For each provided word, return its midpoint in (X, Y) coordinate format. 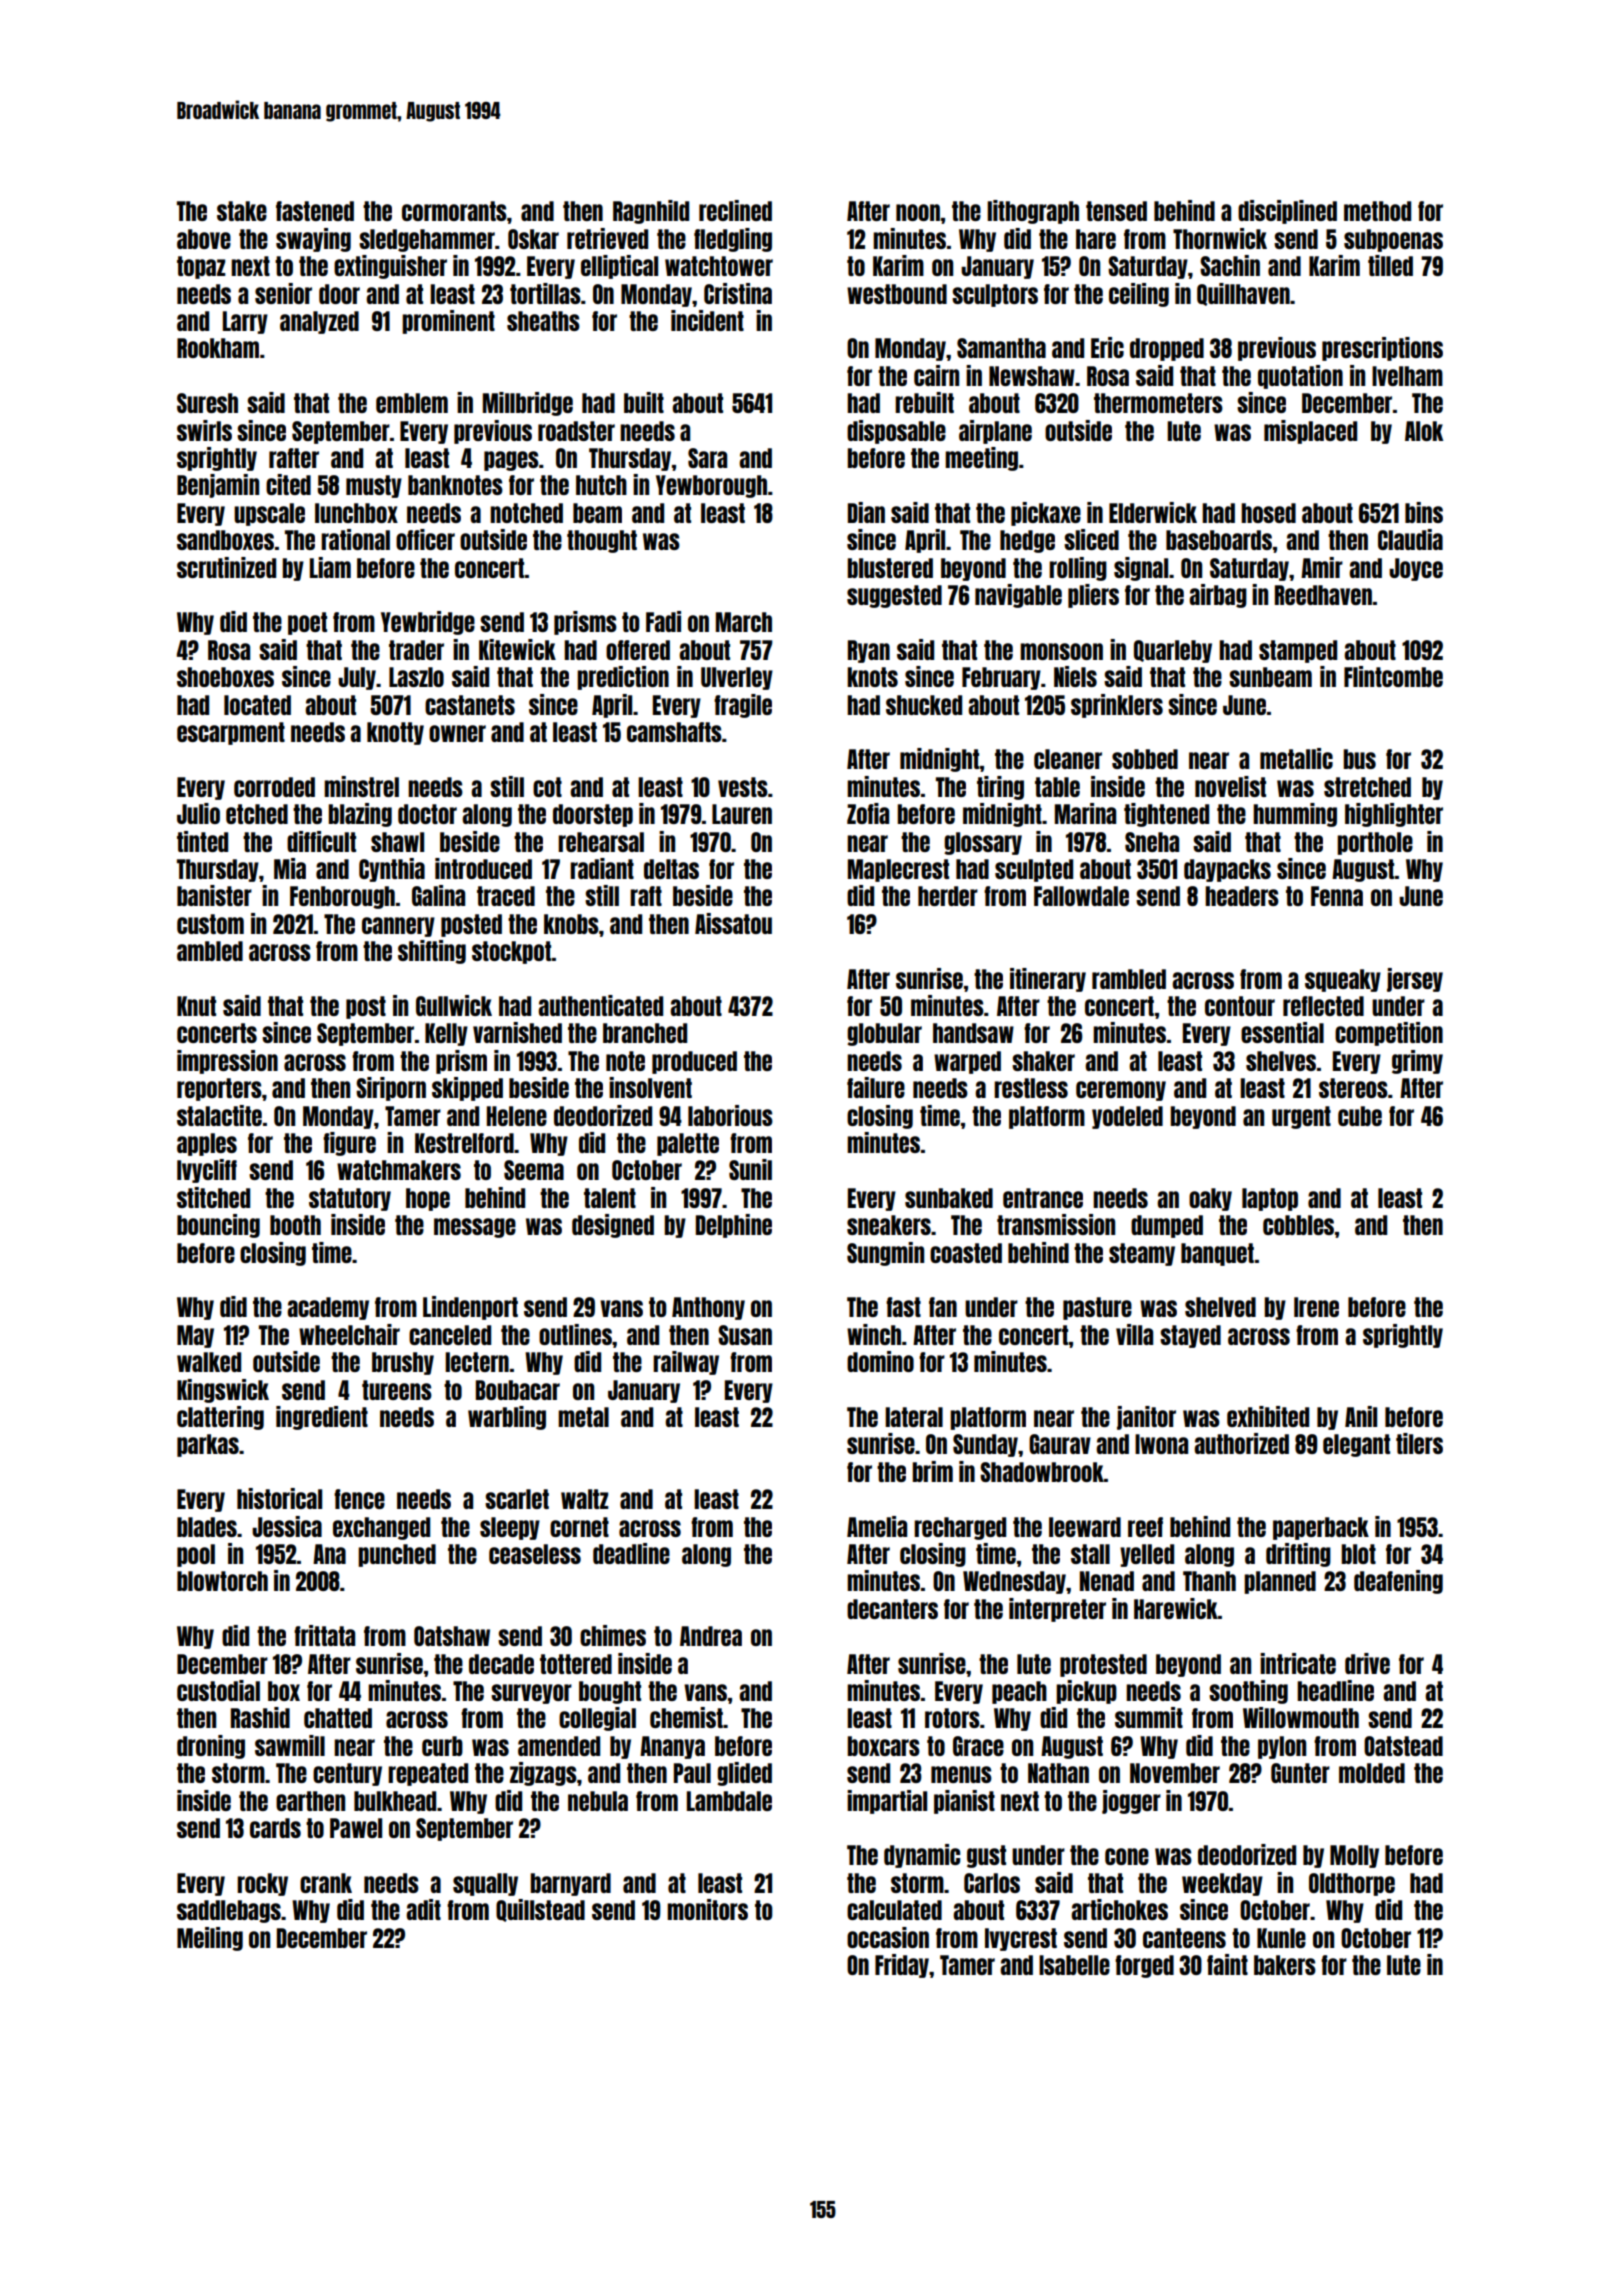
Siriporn (391, 1089)
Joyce (1416, 569)
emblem (412, 403)
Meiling (210, 1939)
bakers (1285, 1965)
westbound (897, 294)
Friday (902, 1966)
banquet (1217, 1254)
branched (645, 1033)
